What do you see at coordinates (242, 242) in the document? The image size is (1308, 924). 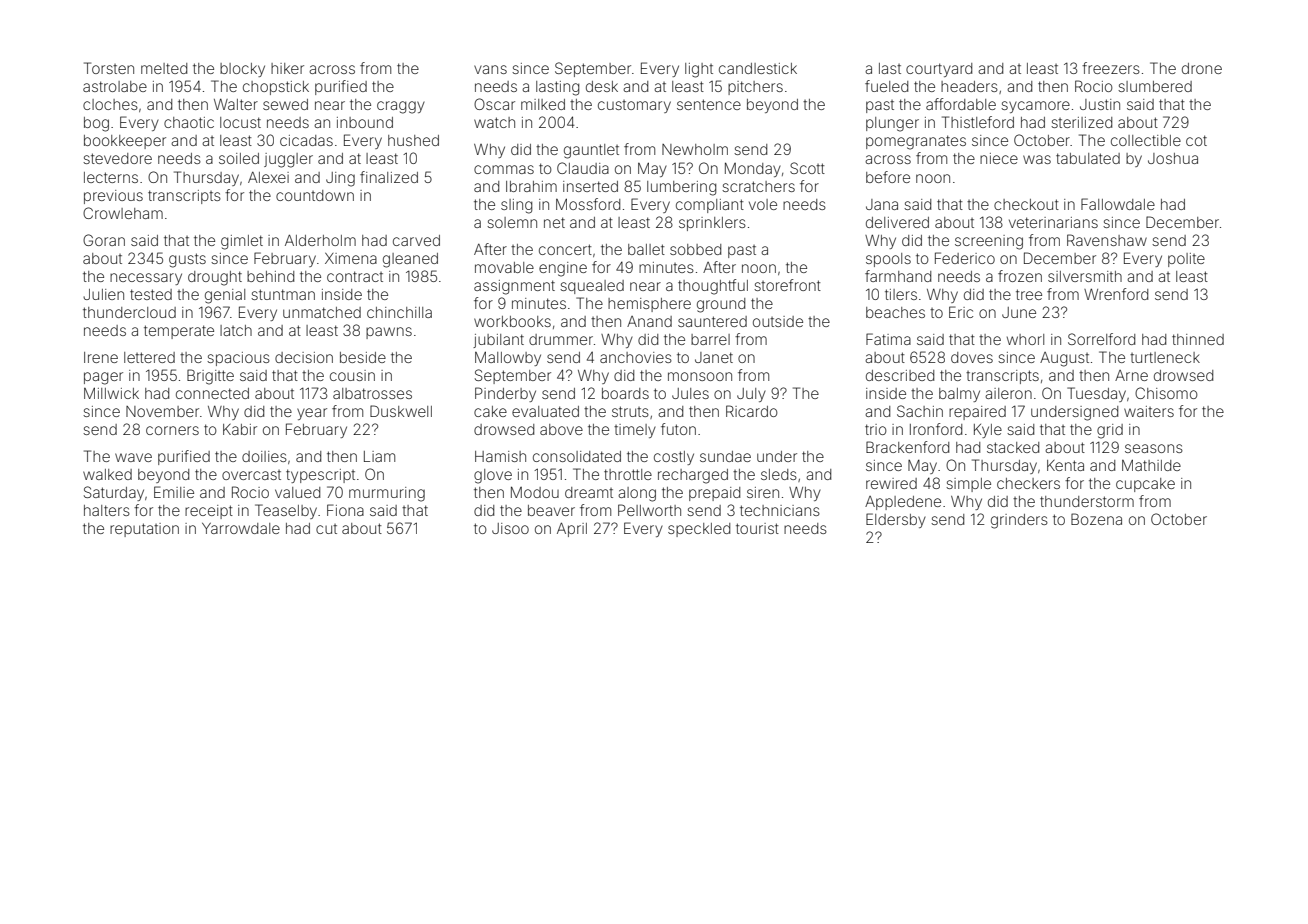 I see `gimlet` at bounding box center [242, 242].
